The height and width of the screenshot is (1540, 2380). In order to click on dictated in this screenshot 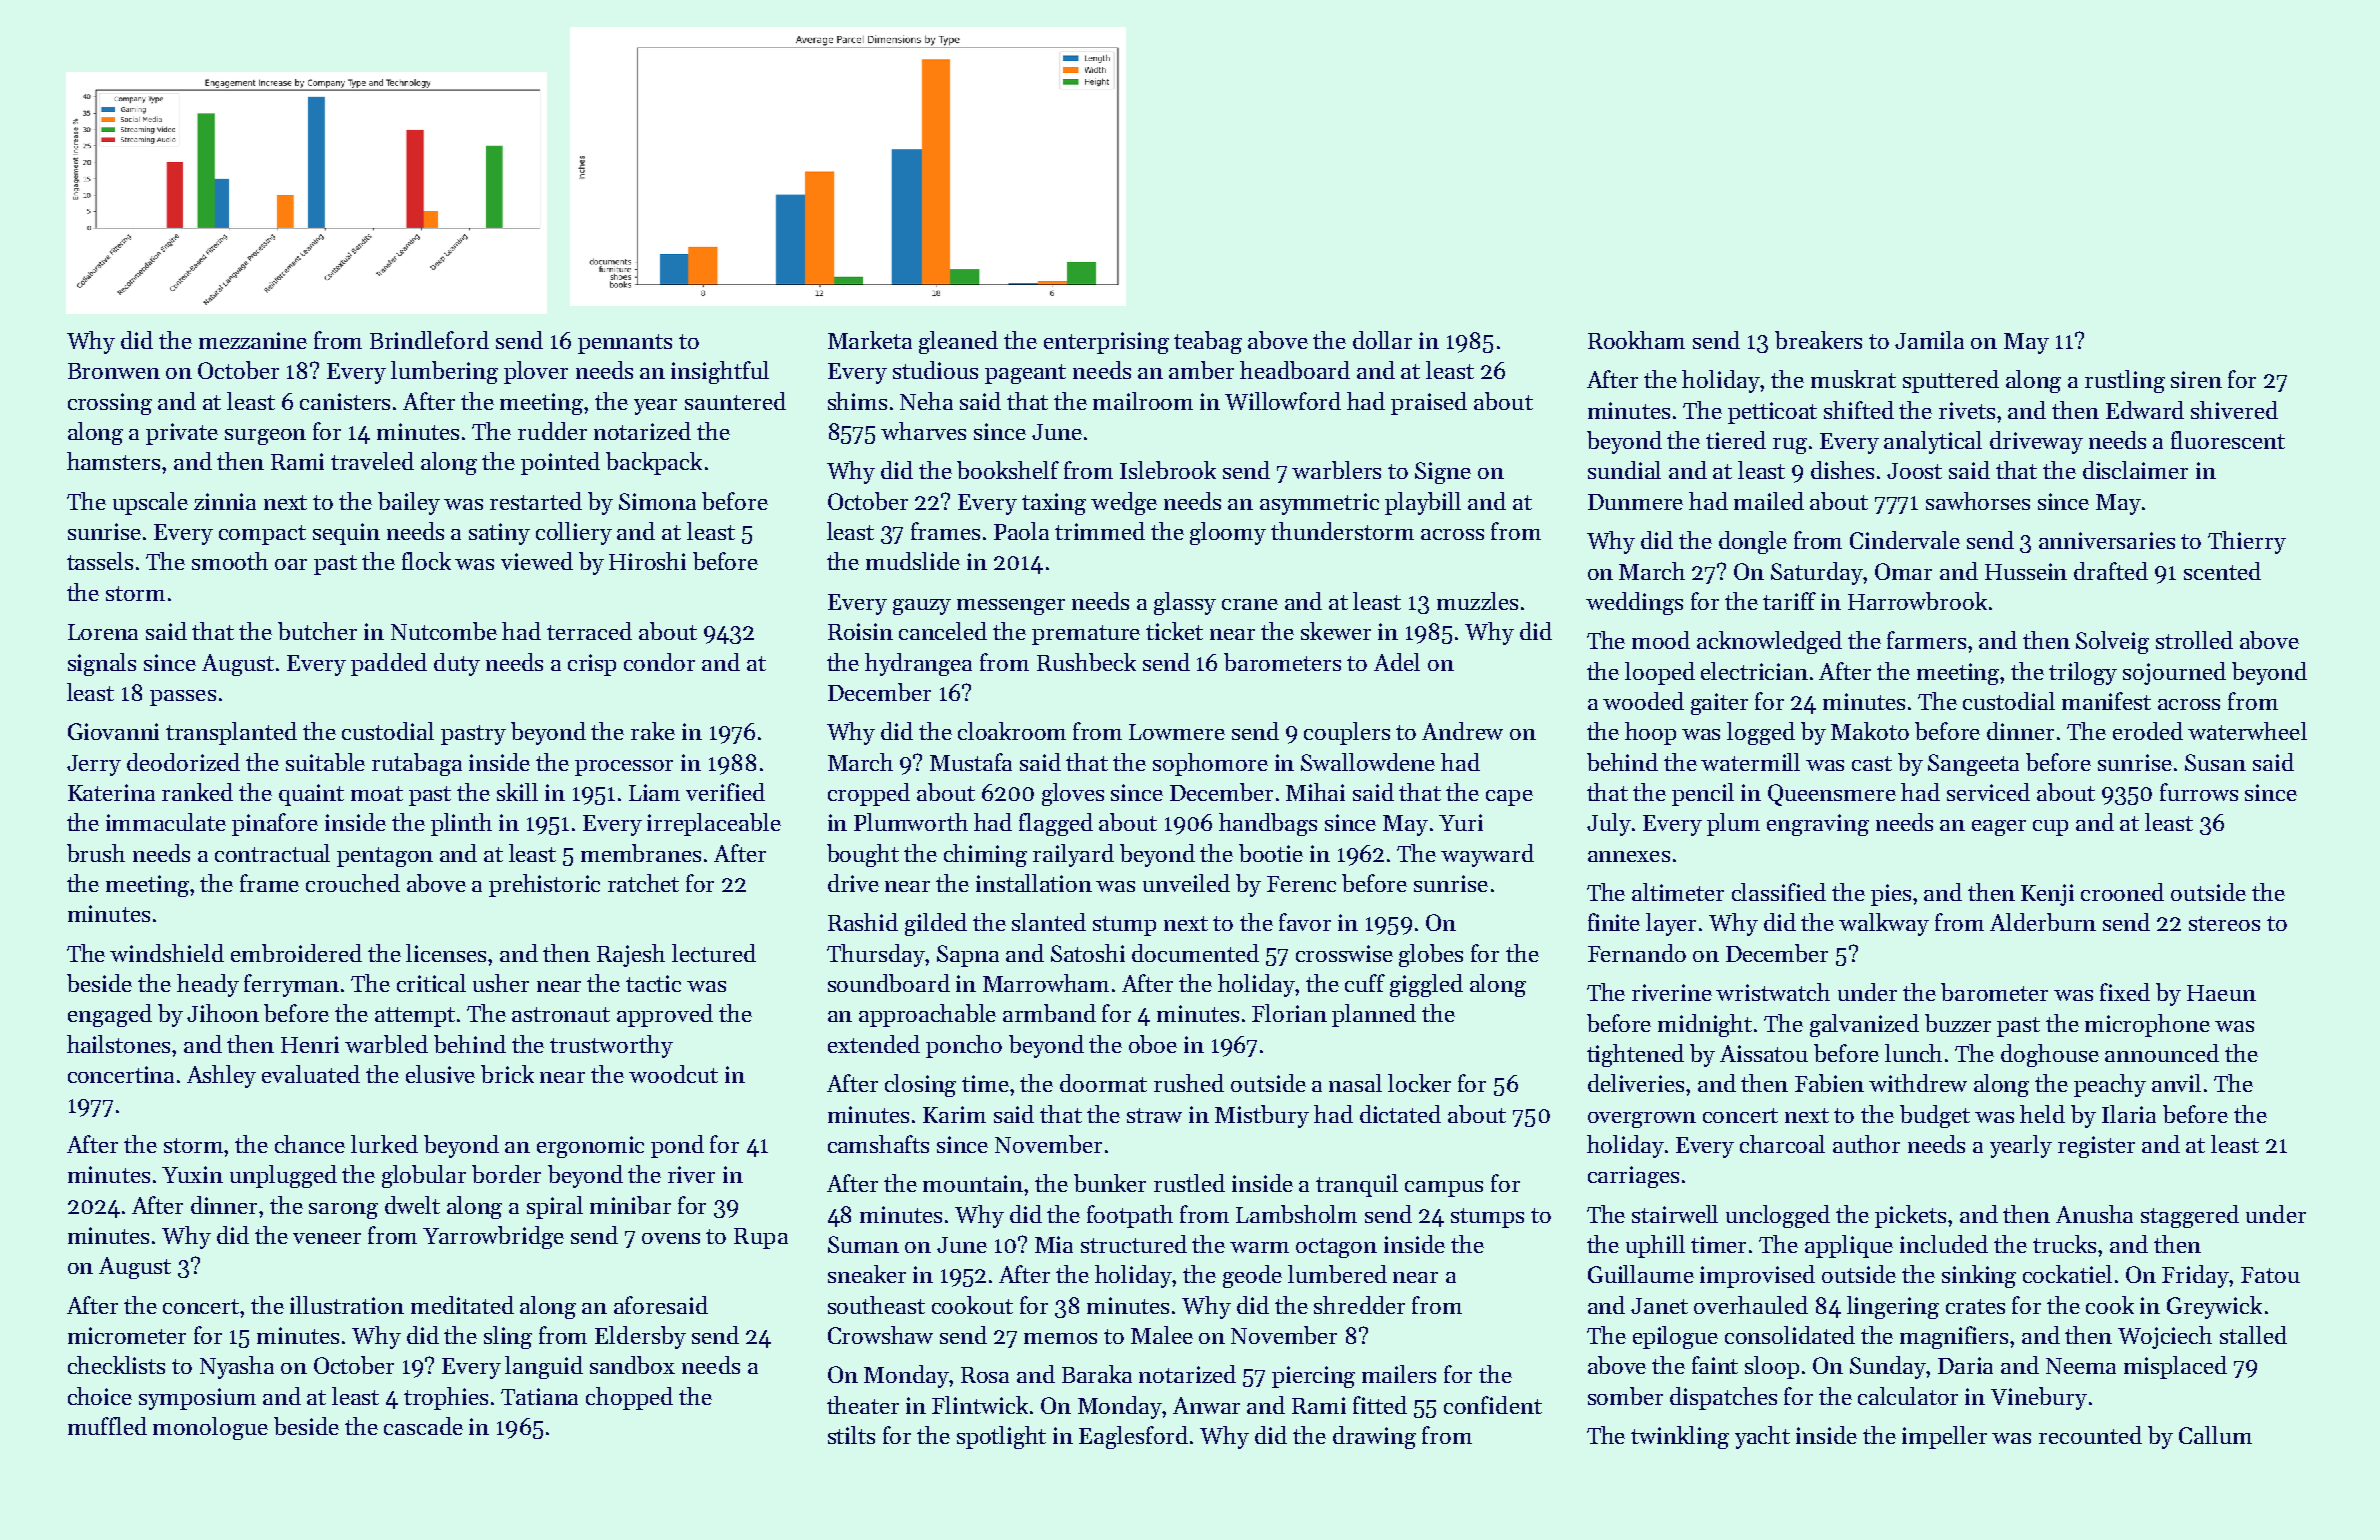, I will do `click(1400, 1114)`.
